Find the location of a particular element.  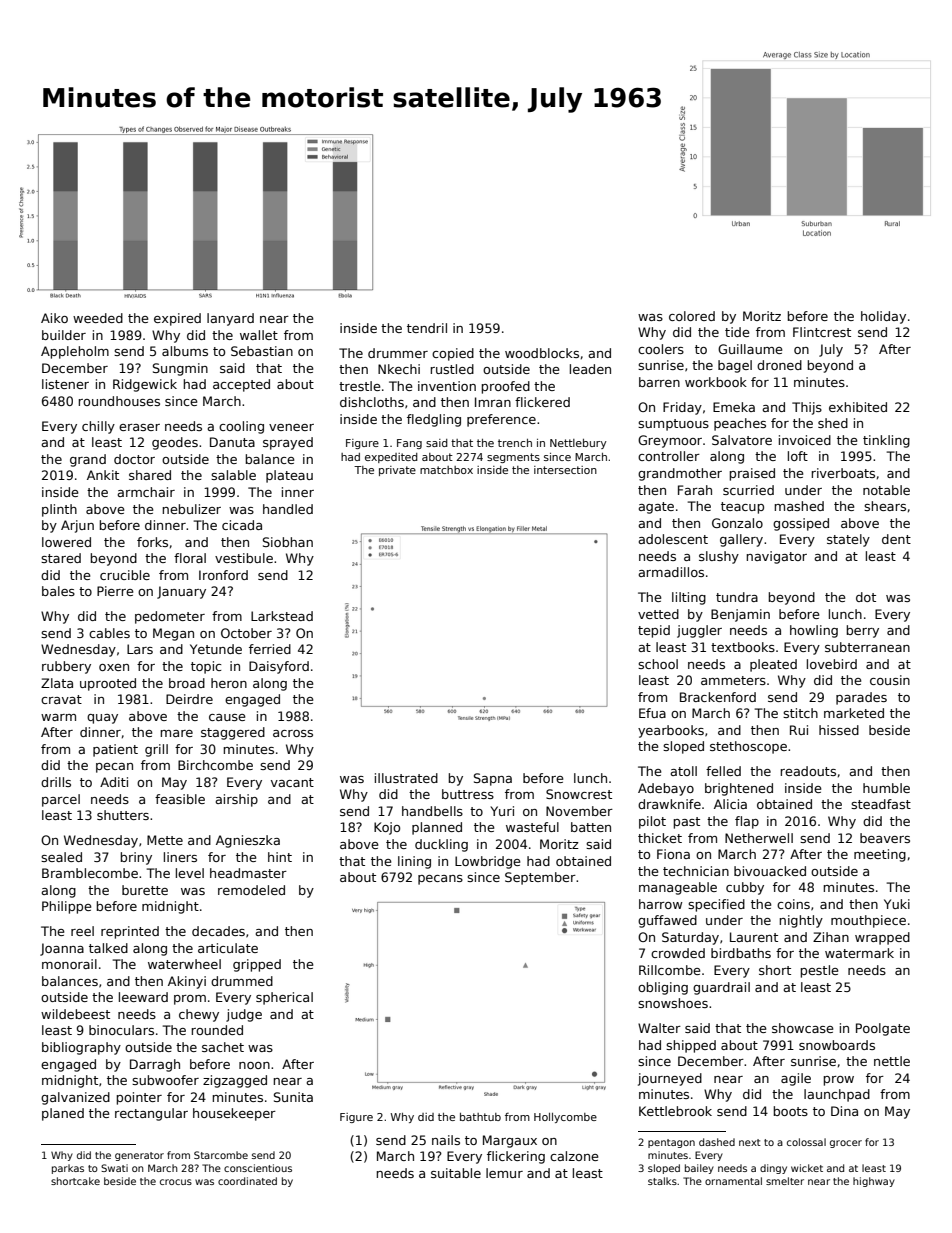

crucible is located at coordinates (125, 575).
